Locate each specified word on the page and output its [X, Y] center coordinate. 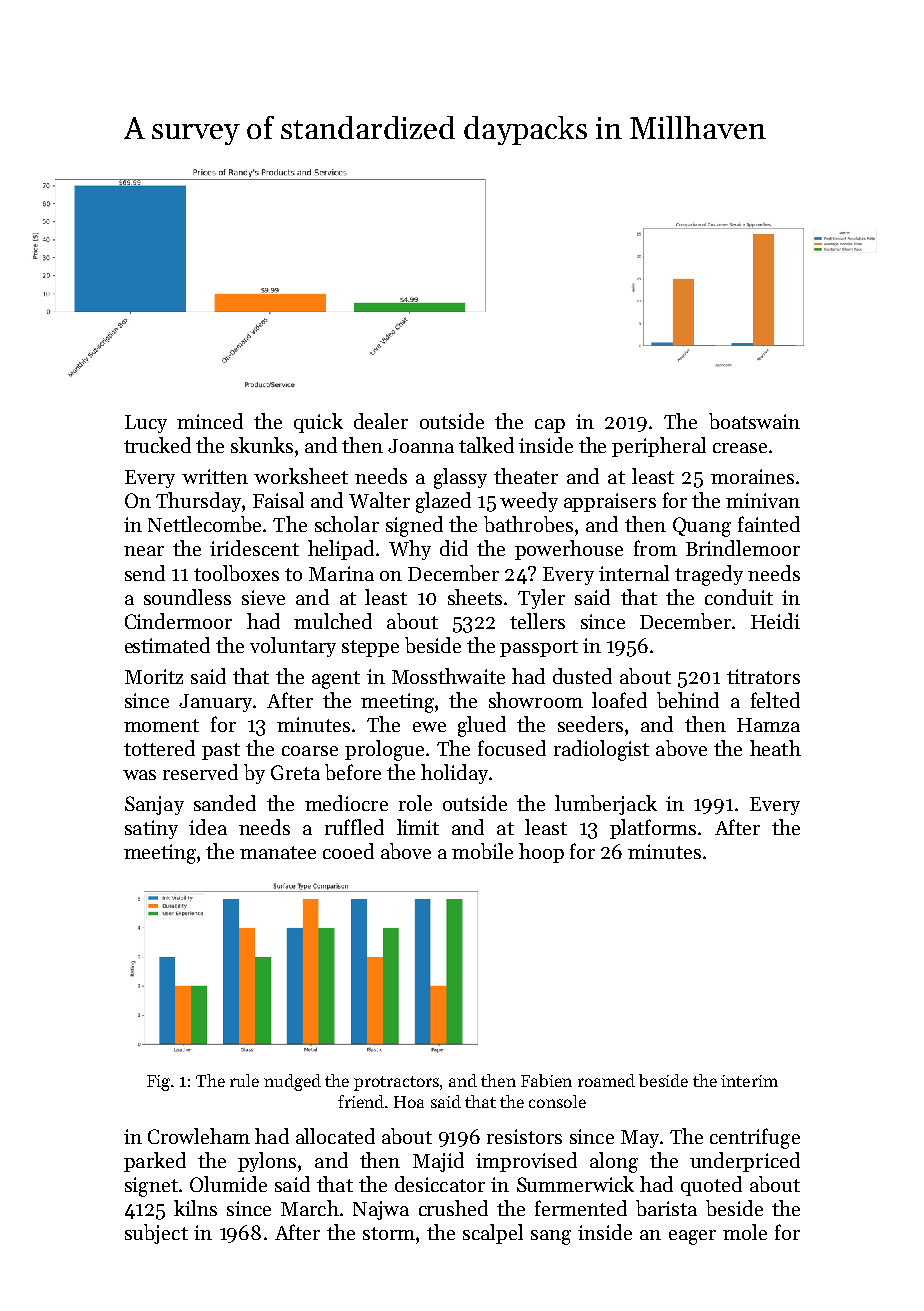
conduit [739, 597]
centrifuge [755, 1138]
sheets [475, 597]
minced [210, 421]
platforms [653, 829]
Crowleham [199, 1136]
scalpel [493, 1234]
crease [740, 448]
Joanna [421, 446]
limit [418, 827]
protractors [396, 1083]
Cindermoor [178, 621]
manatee [278, 852]
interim [749, 1081]
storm [389, 1233]
